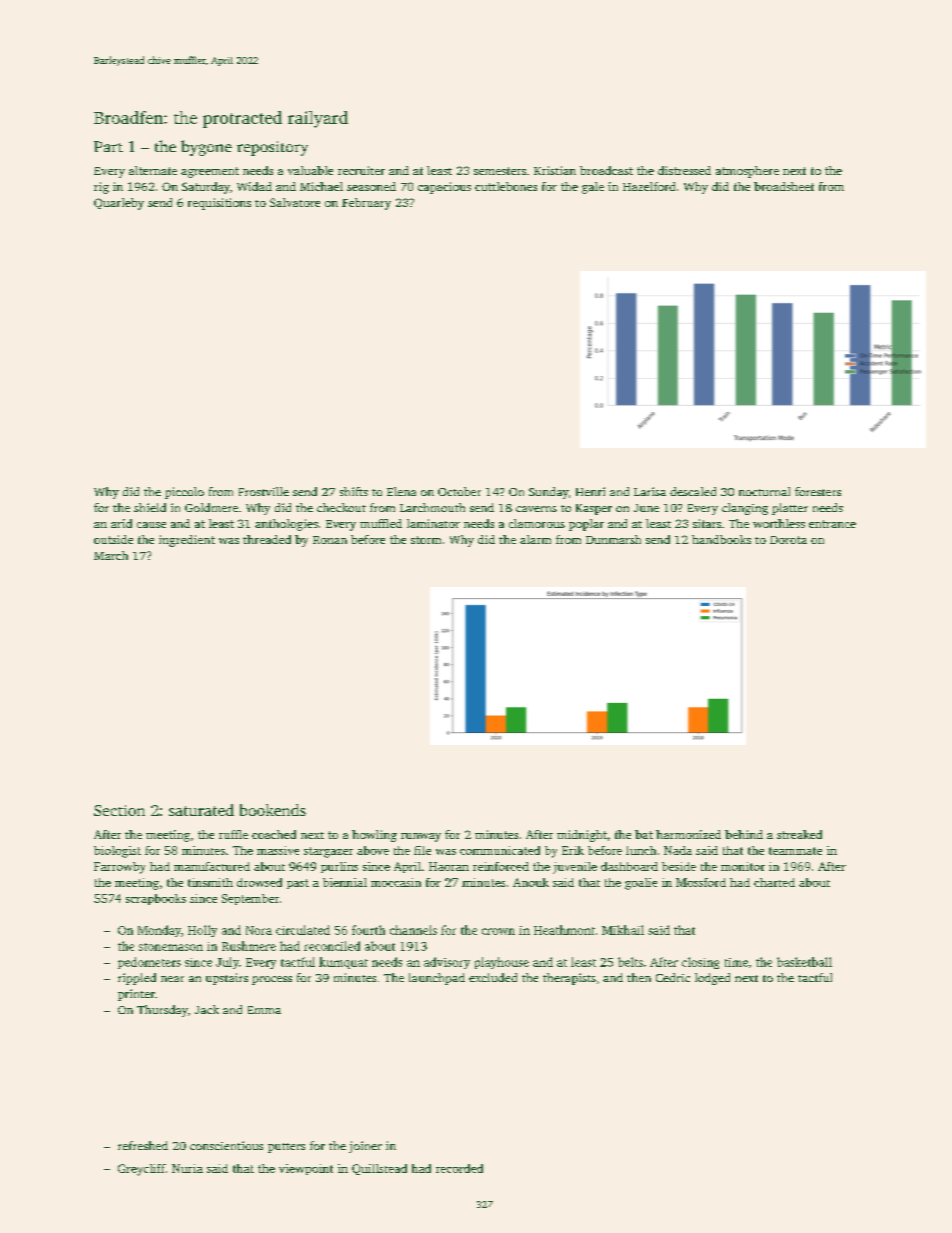  Describe the element at coordinates (286, 1148) in the document. I see `putters` at that location.
